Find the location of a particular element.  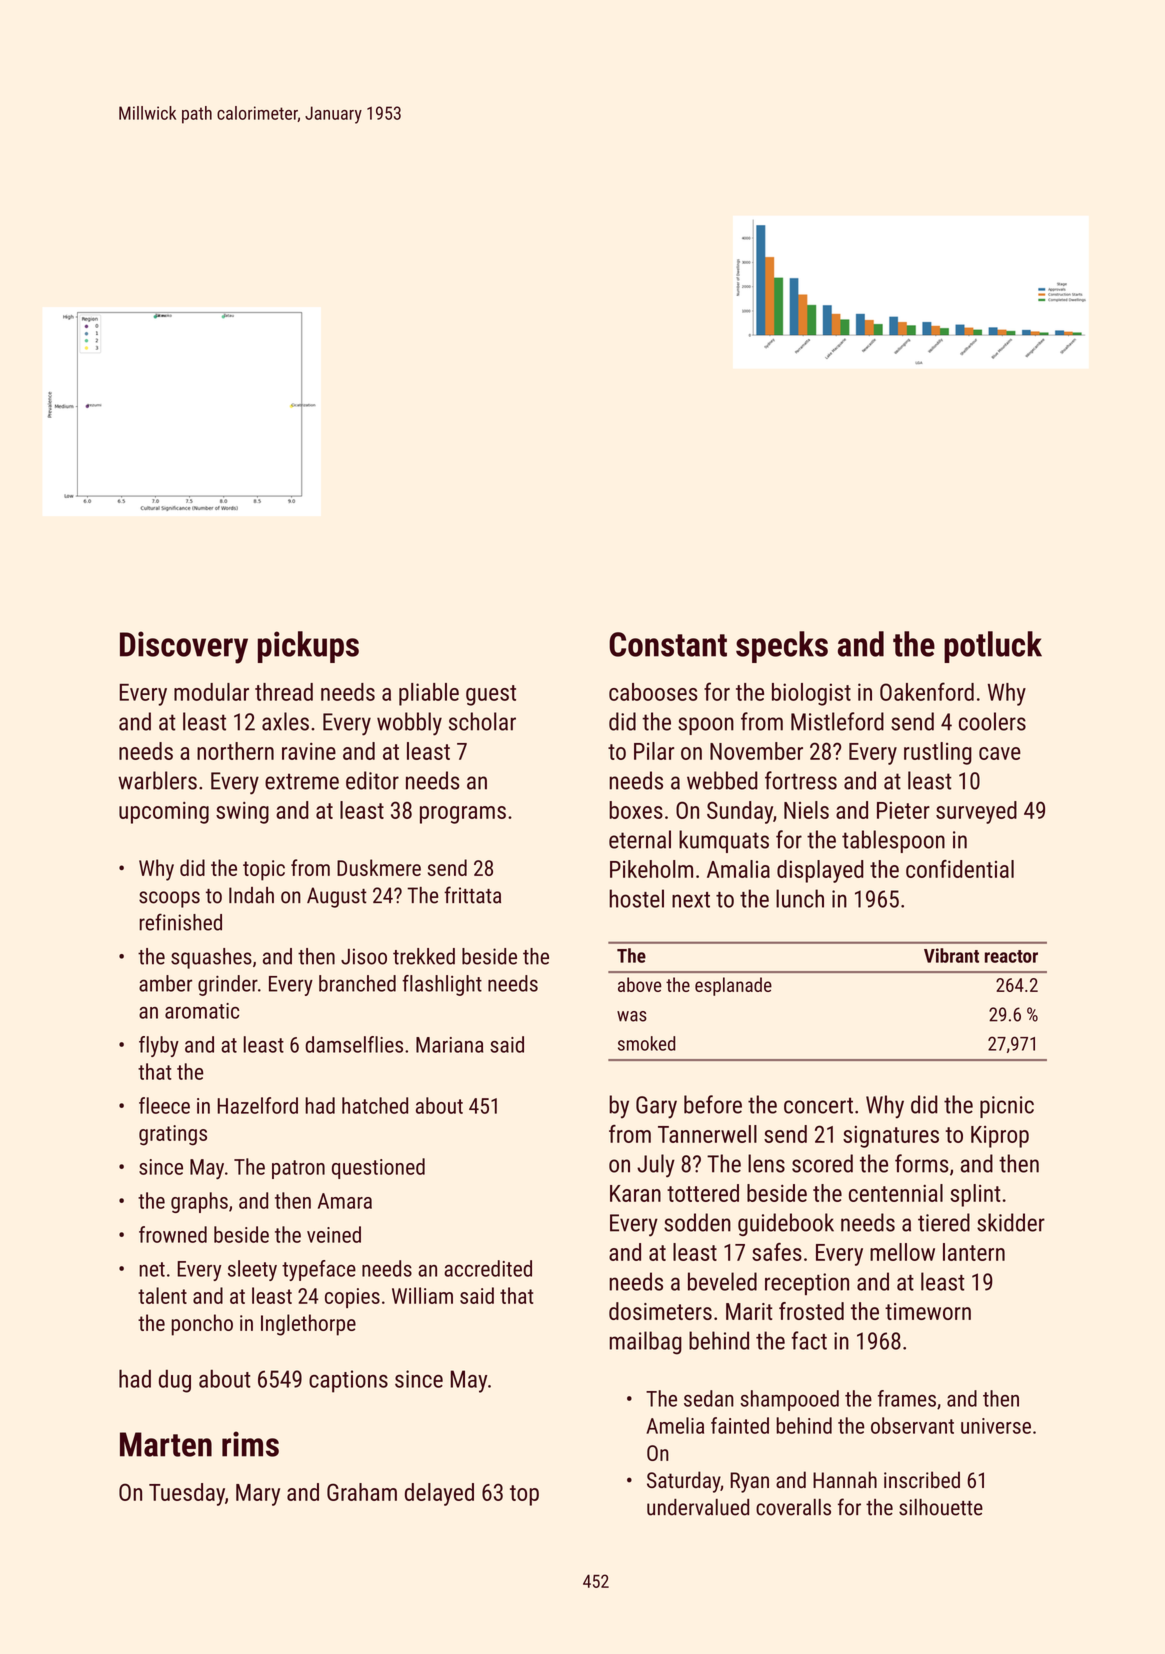

topic is located at coordinates (264, 870).
